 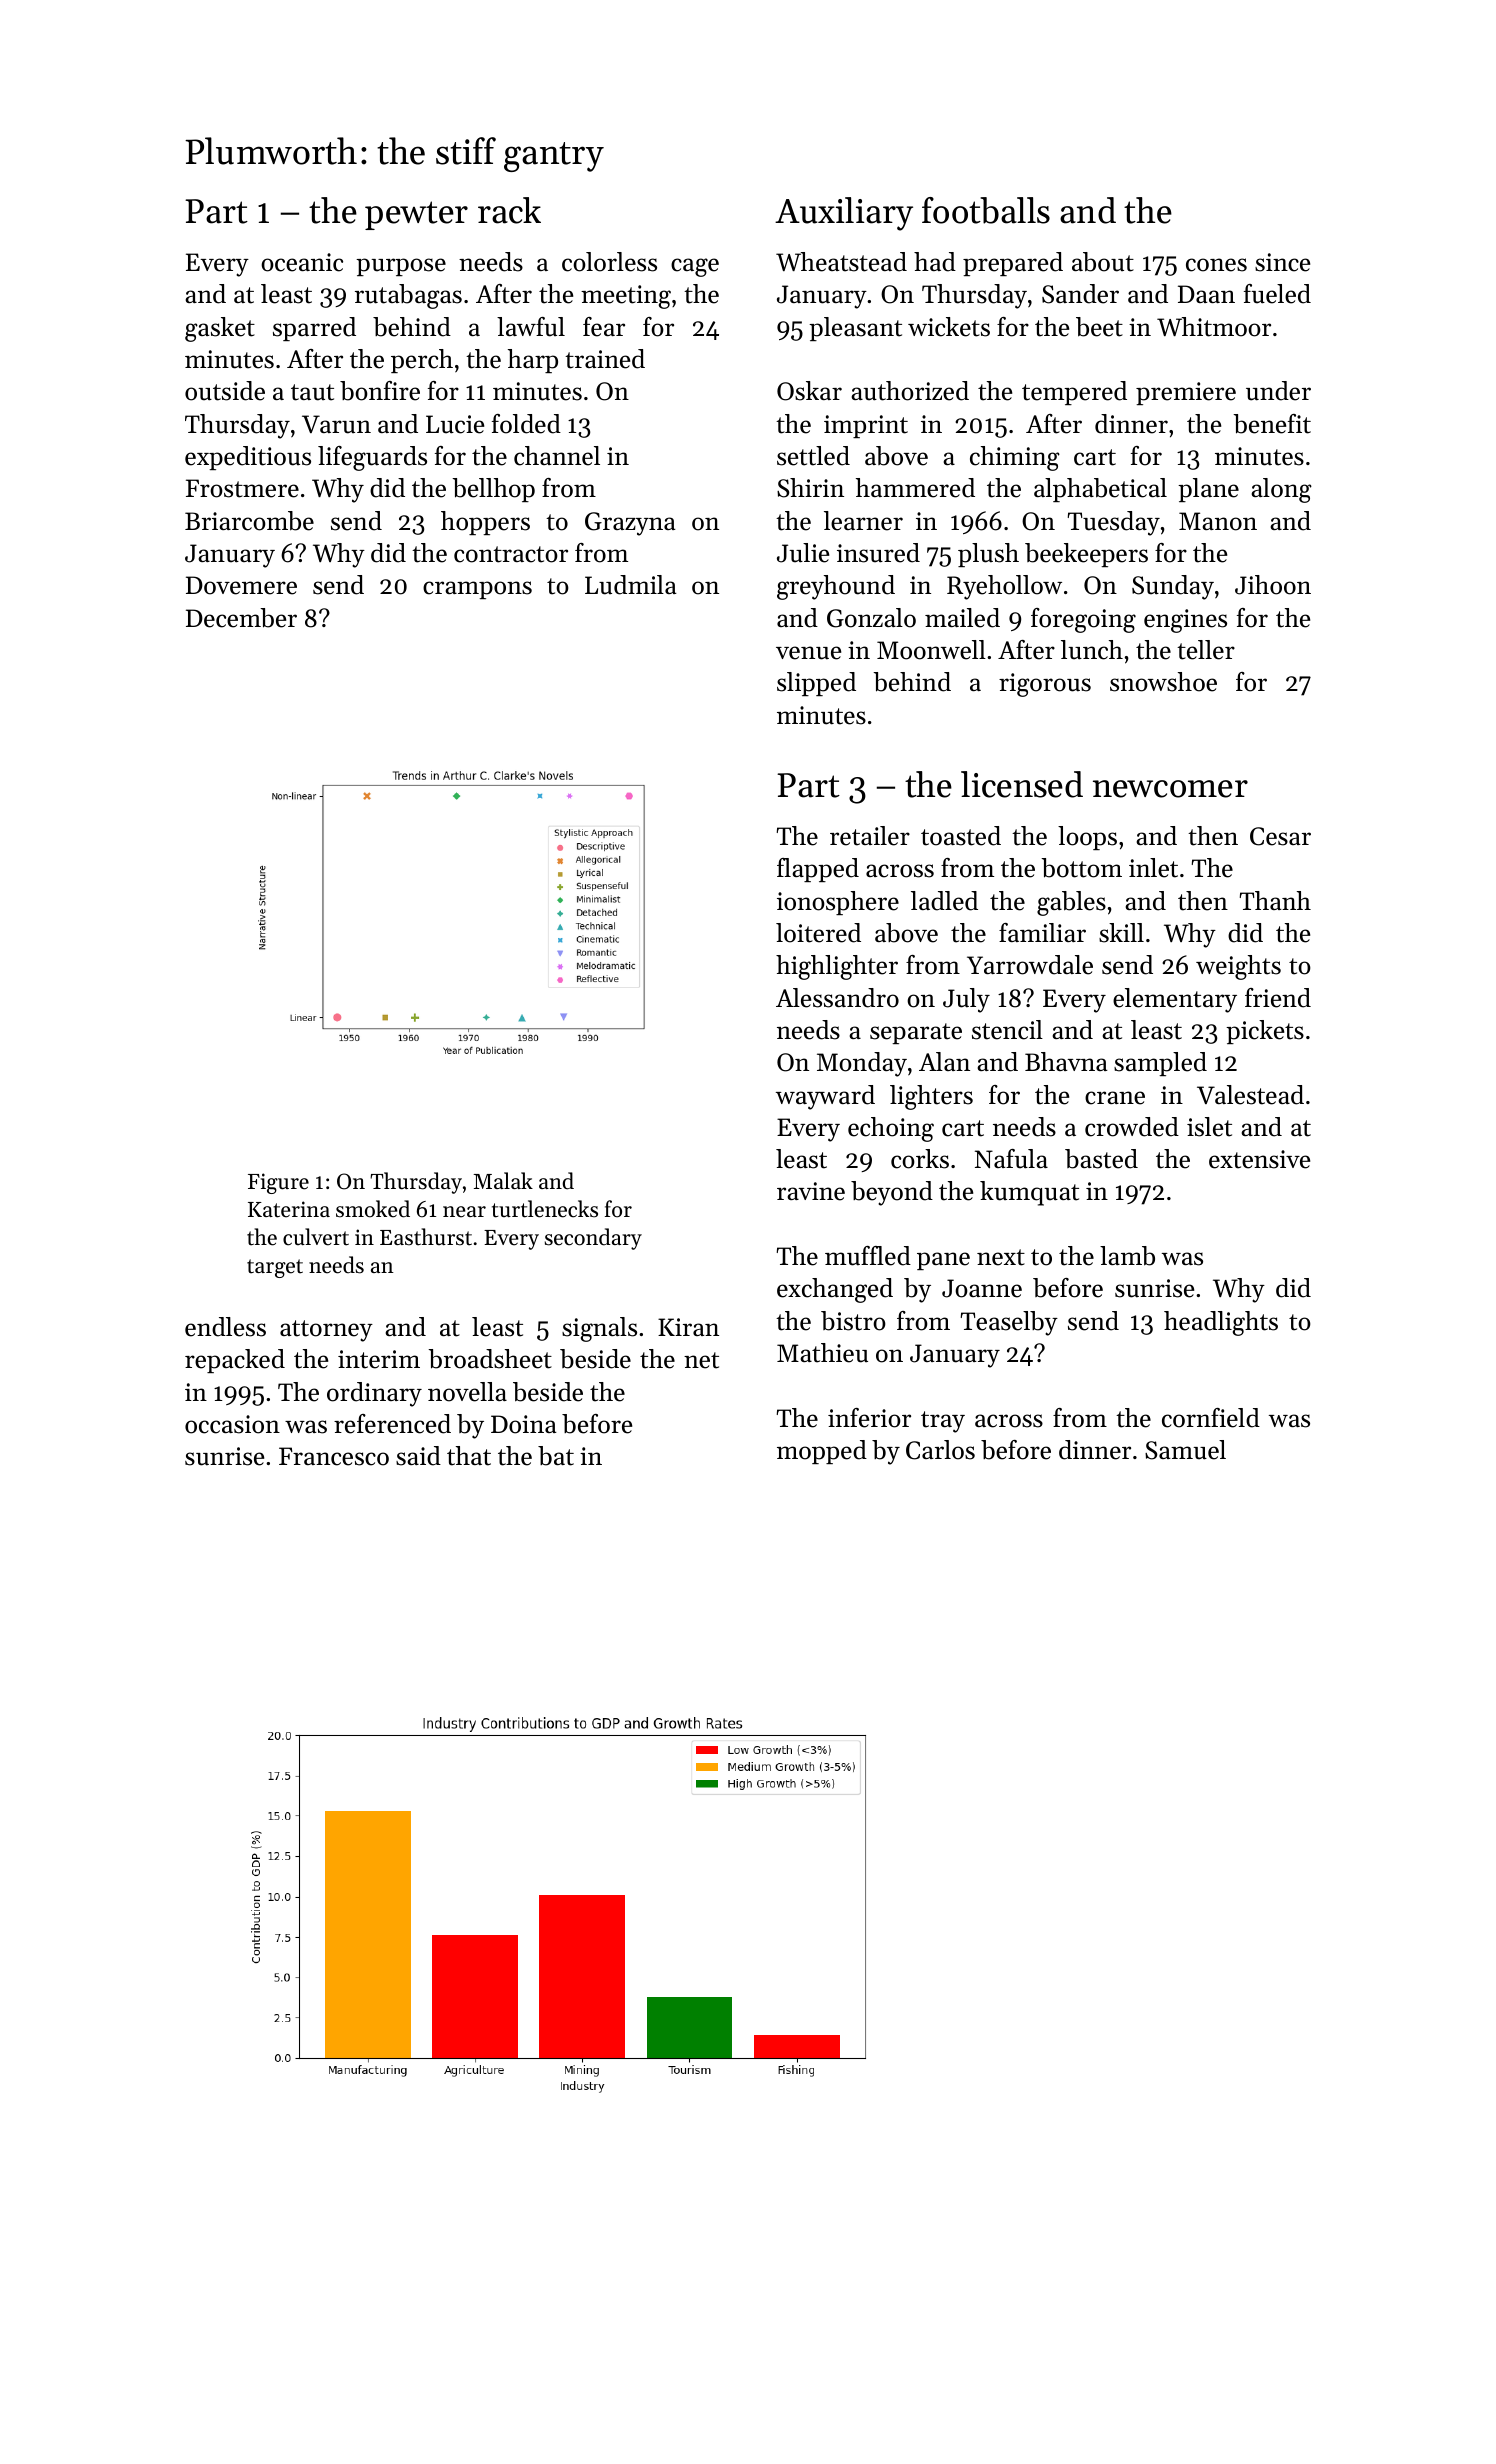 I want to click on Malak, so click(x=503, y=1180).
